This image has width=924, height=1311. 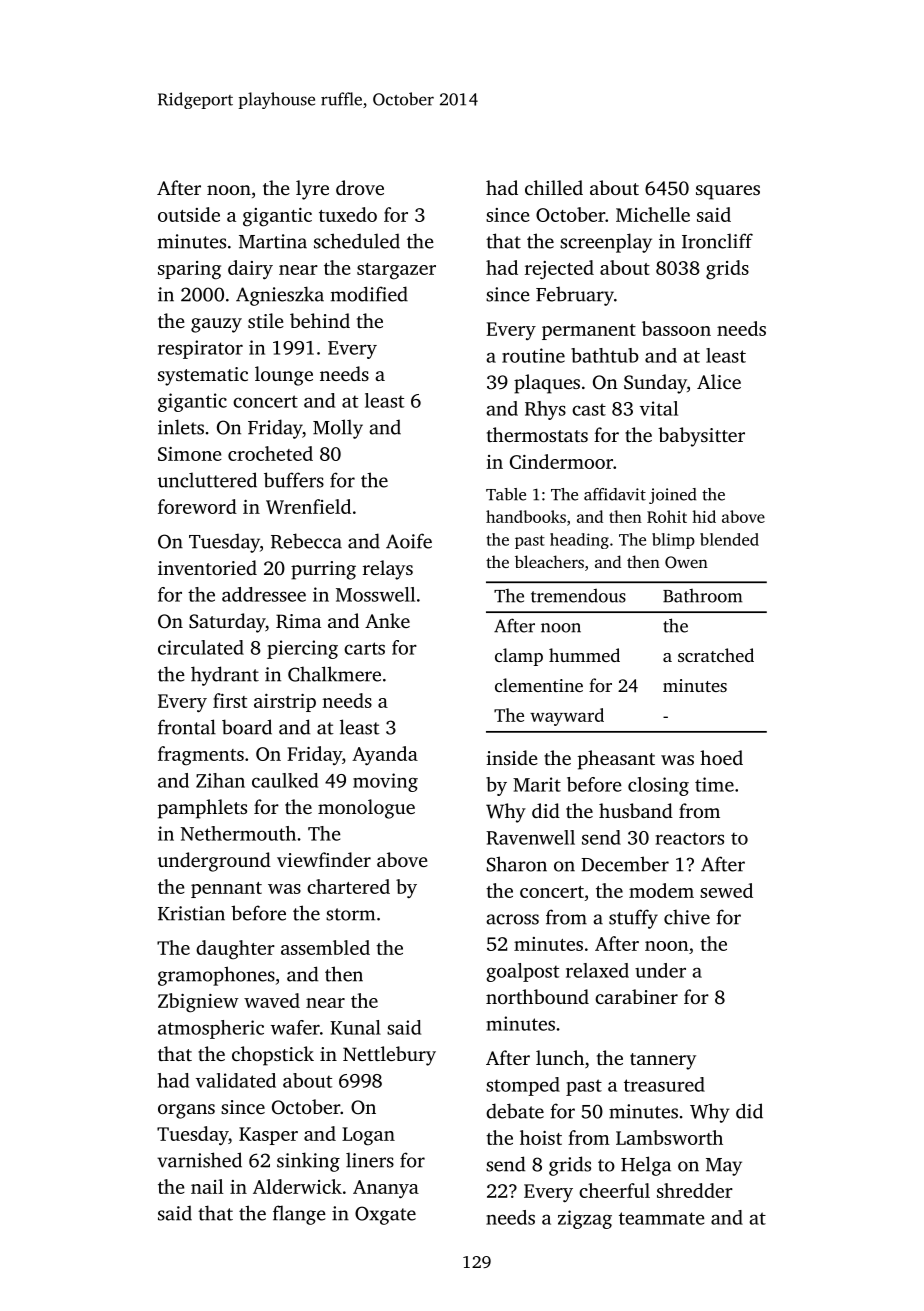 What do you see at coordinates (312, 190) in the image?
I see `lyre` at bounding box center [312, 190].
